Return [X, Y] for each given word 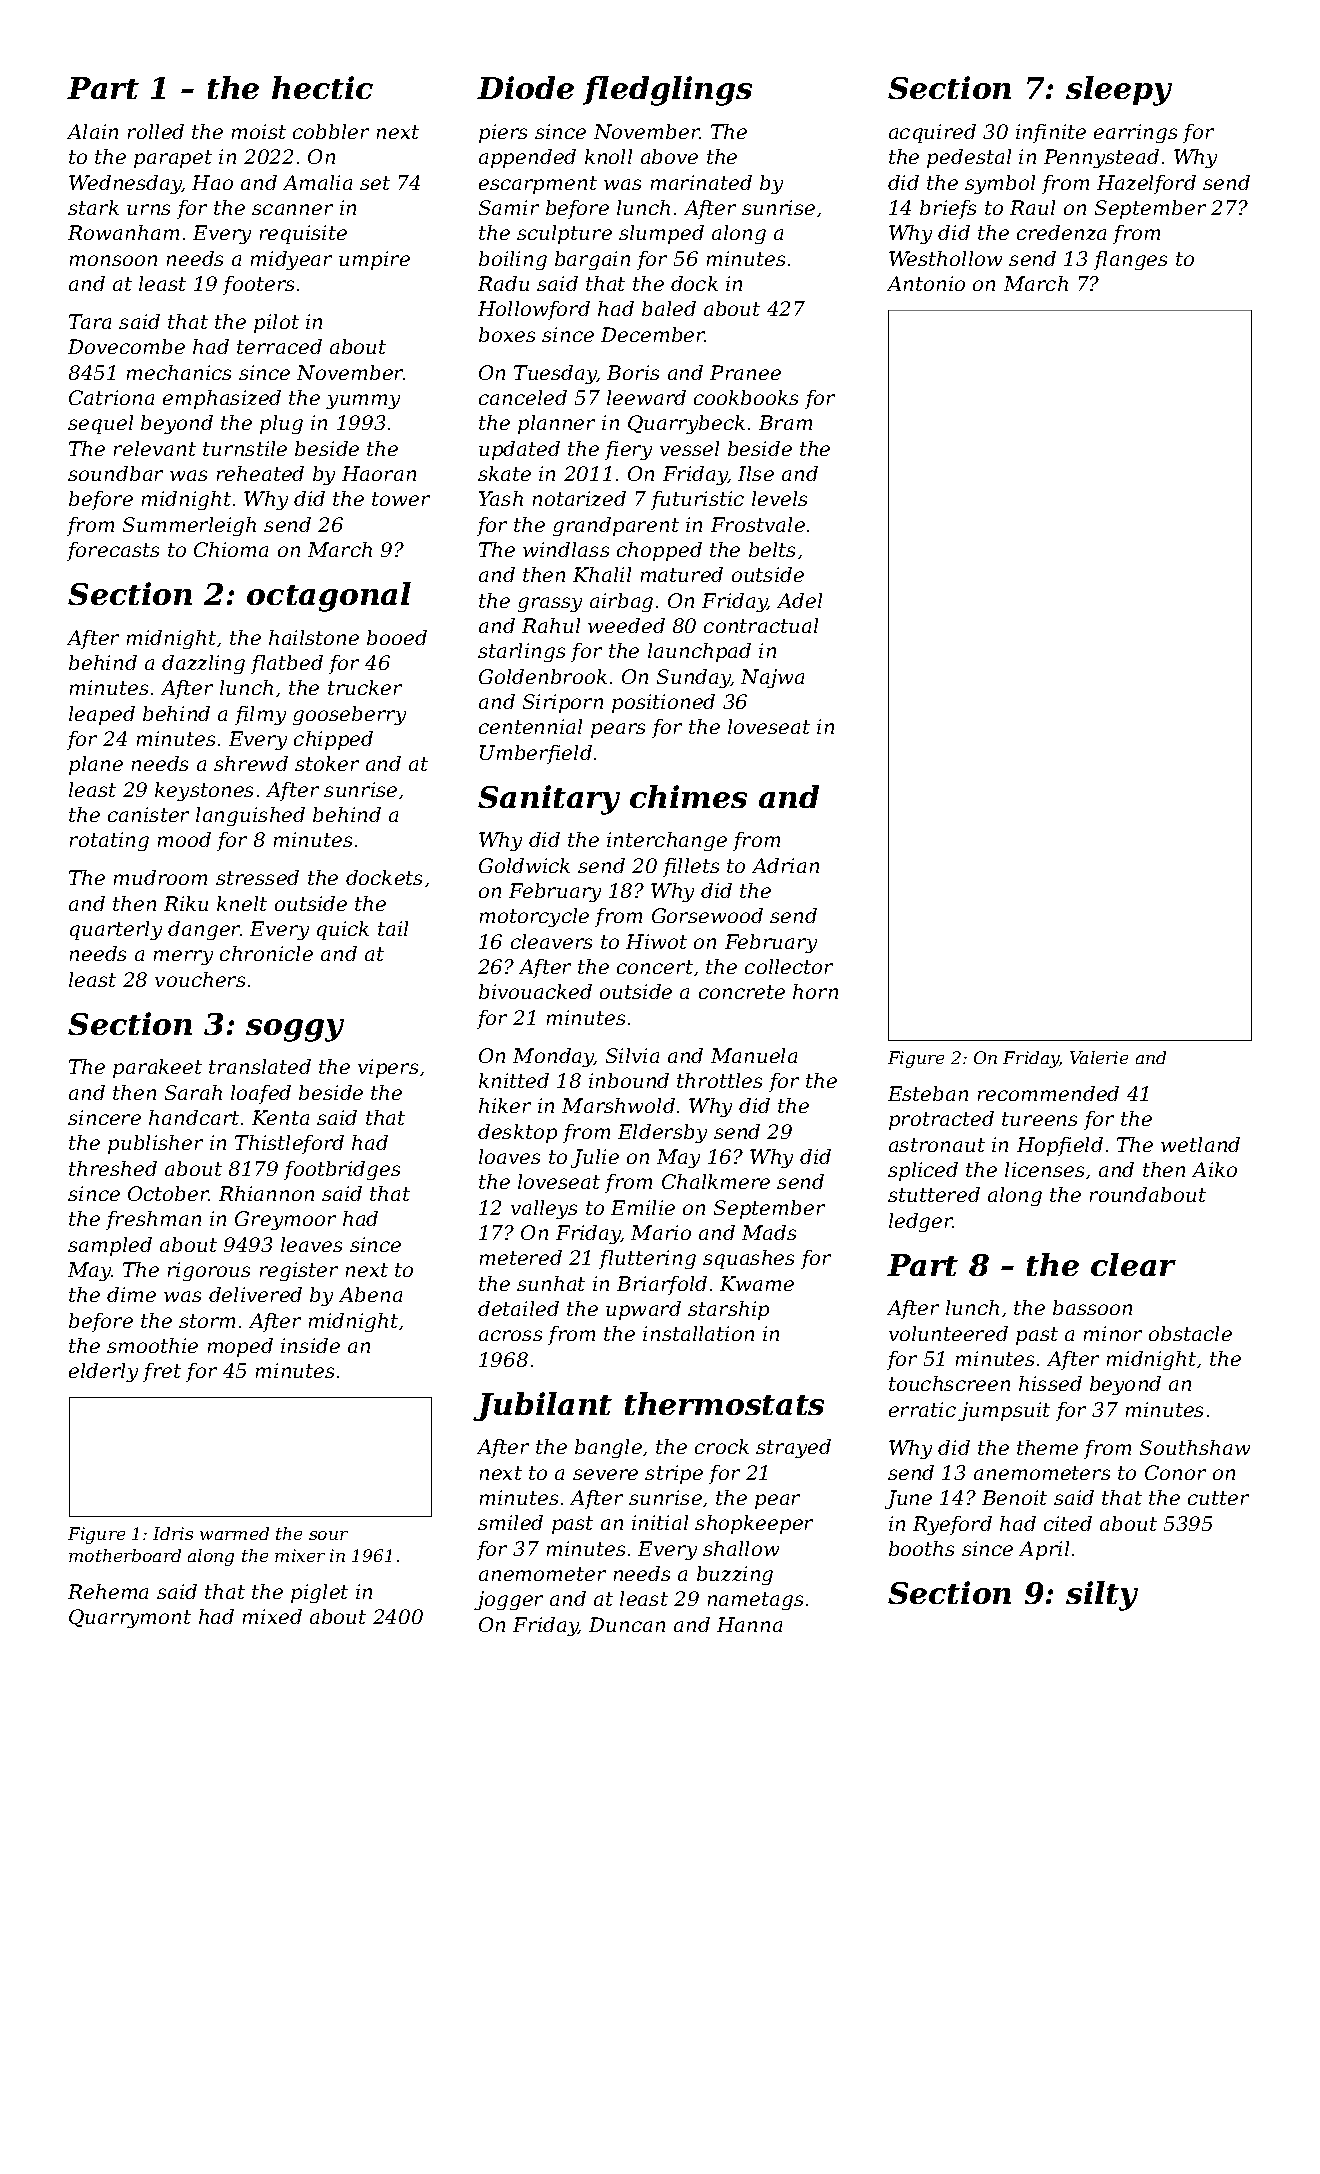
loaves [509, 1156]
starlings [521, 652]
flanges [1130, 260]
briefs [948, 209]
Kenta [280, 1117]
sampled [110, 1246]
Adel [799, 600]
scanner [292, 209]
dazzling [203, 664]
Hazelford [1146, 184]
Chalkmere [716, 1181]
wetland [1200, 1144]
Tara [90, 321]
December [653, 334]
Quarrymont [130, 1618]
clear [1133, 1264]
